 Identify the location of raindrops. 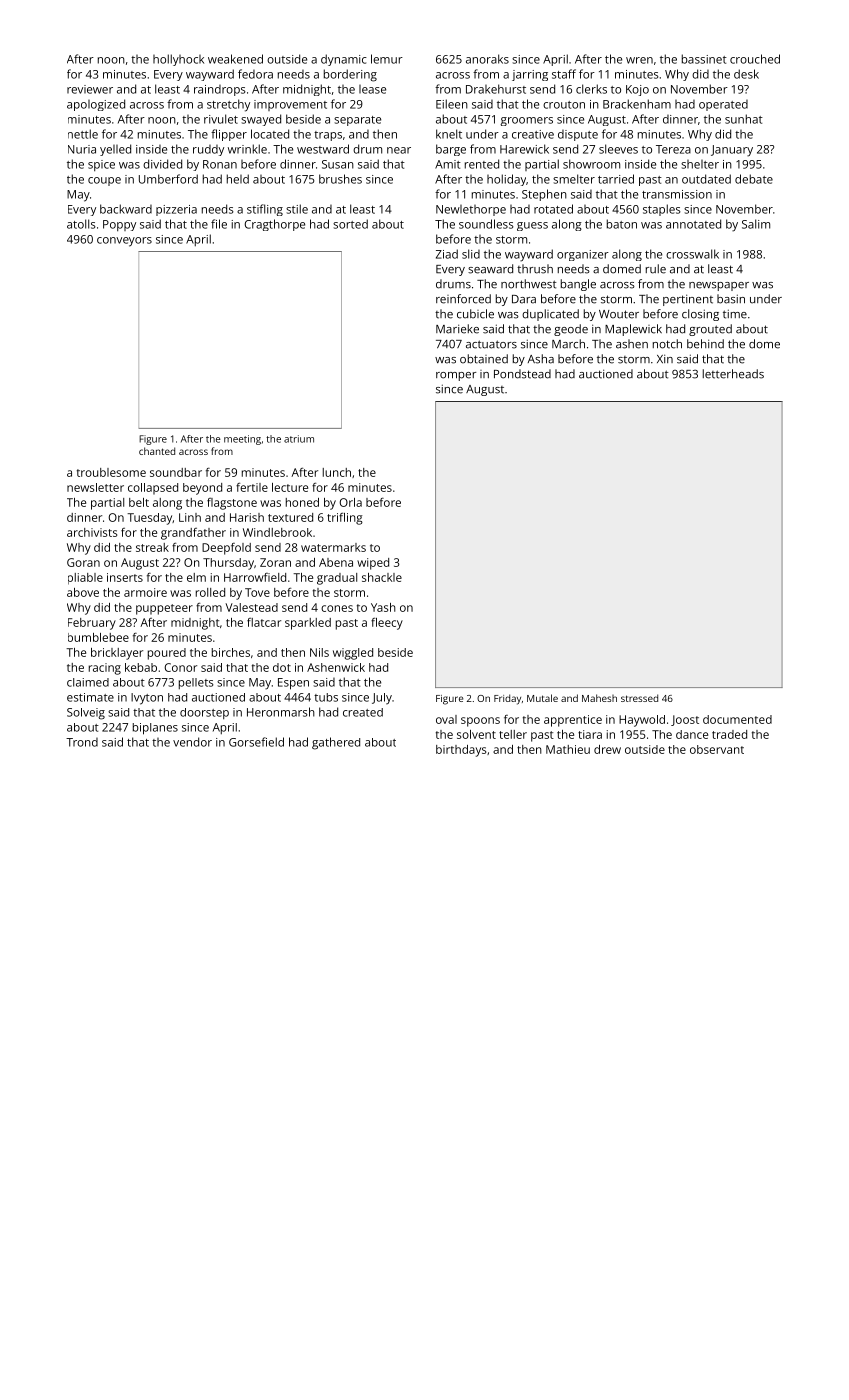
(220, 90).
